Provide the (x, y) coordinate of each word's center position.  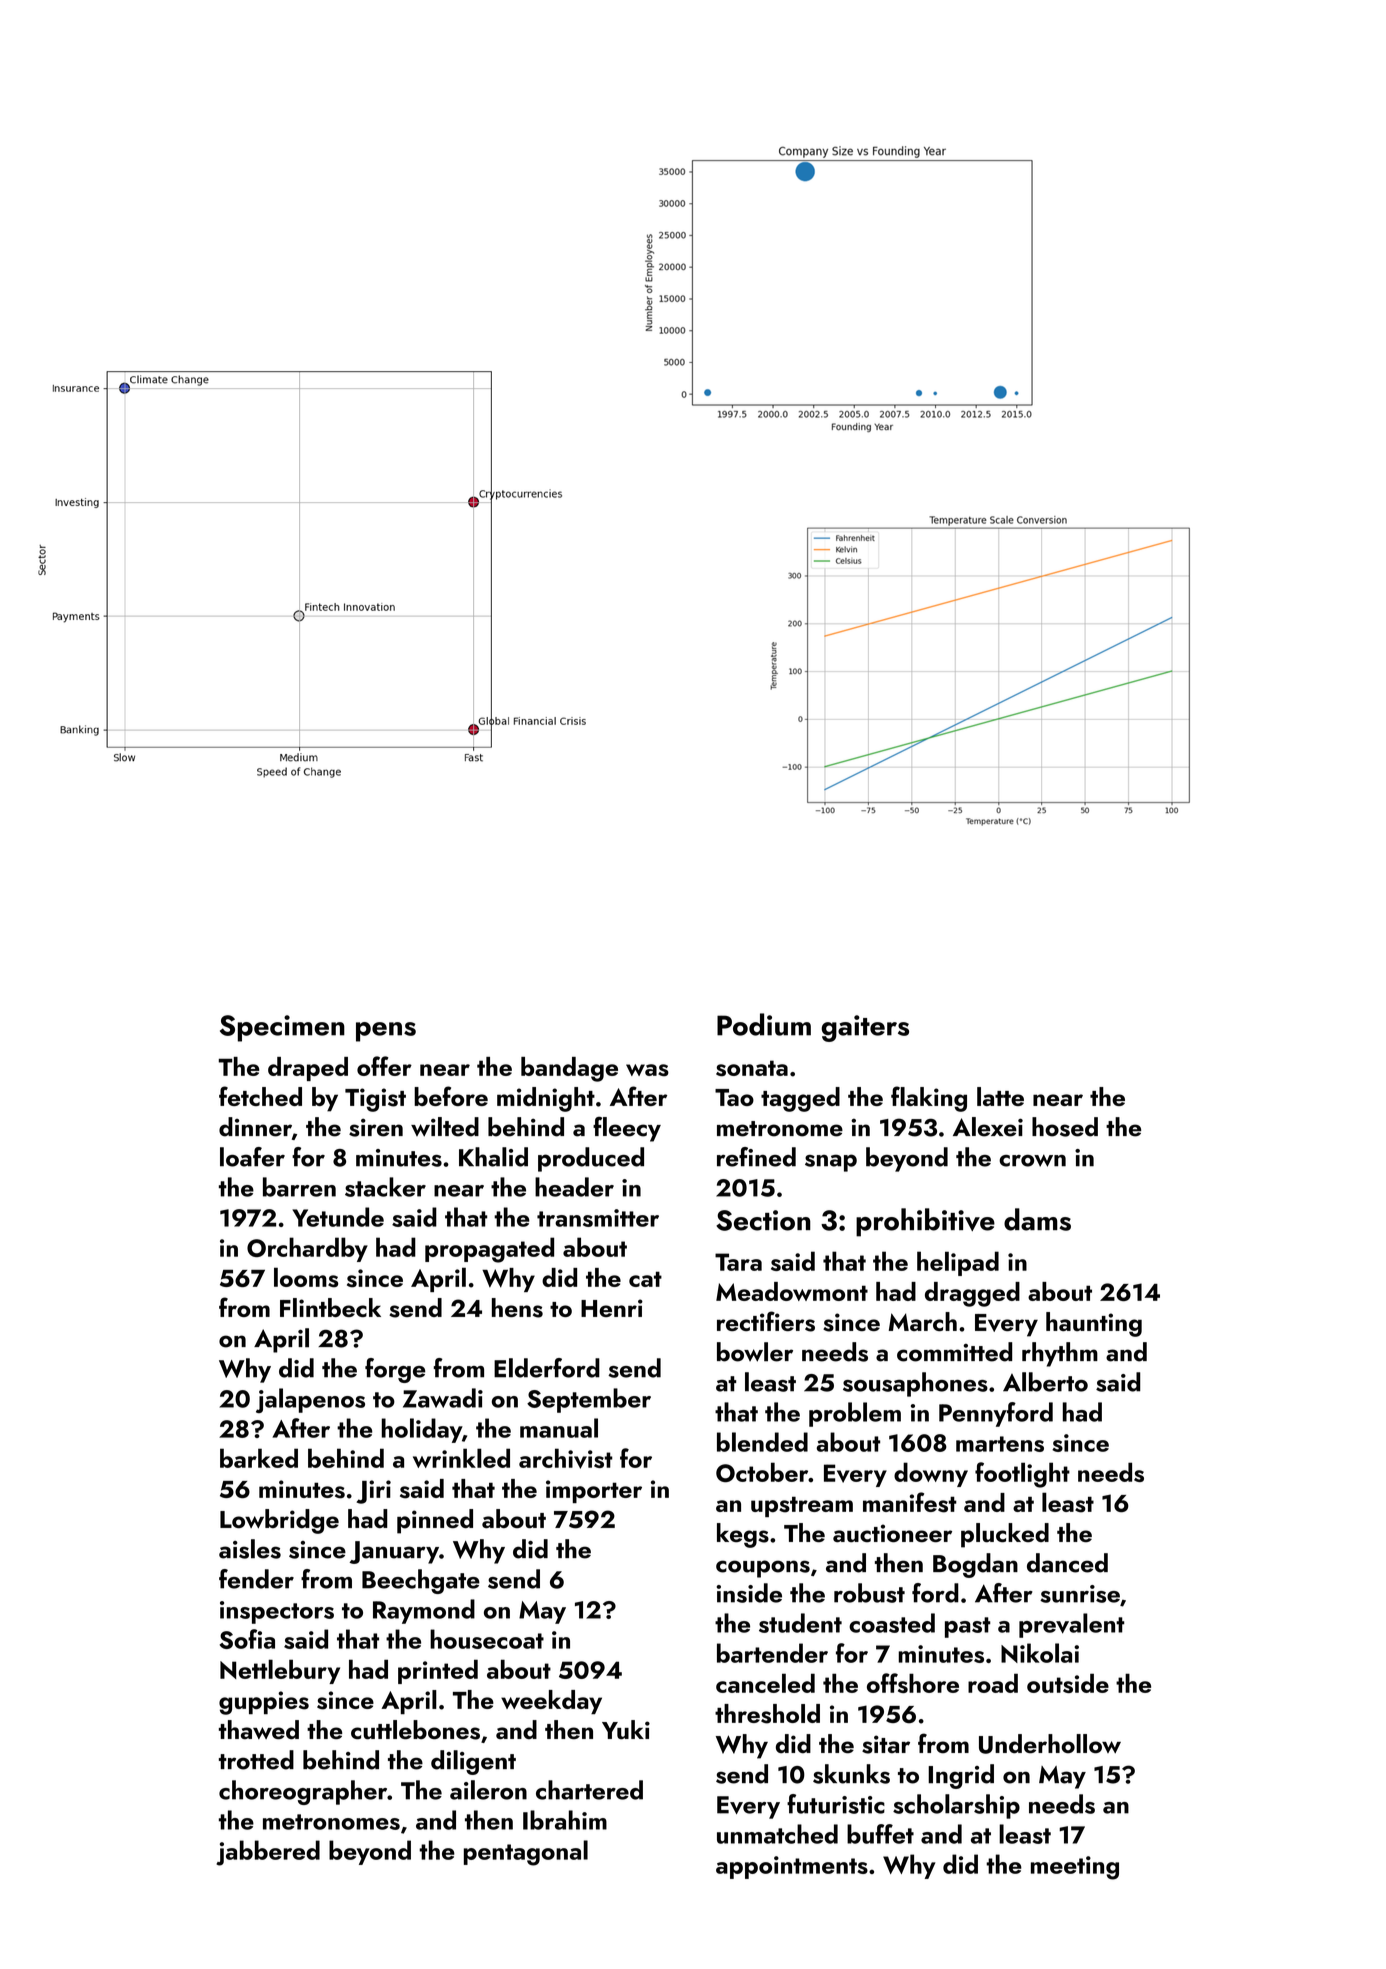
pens (386, 1032)
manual (559, 1428)
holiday (422, 1430)
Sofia (247, 1639)
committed (954, 1352)
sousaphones (915, 1384)
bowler (755, 1352)
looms (306, 1277)
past (968, 1627)
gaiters (865, 1028)
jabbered (268, 1853)
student (800, 1623)
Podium (764, 1024)
